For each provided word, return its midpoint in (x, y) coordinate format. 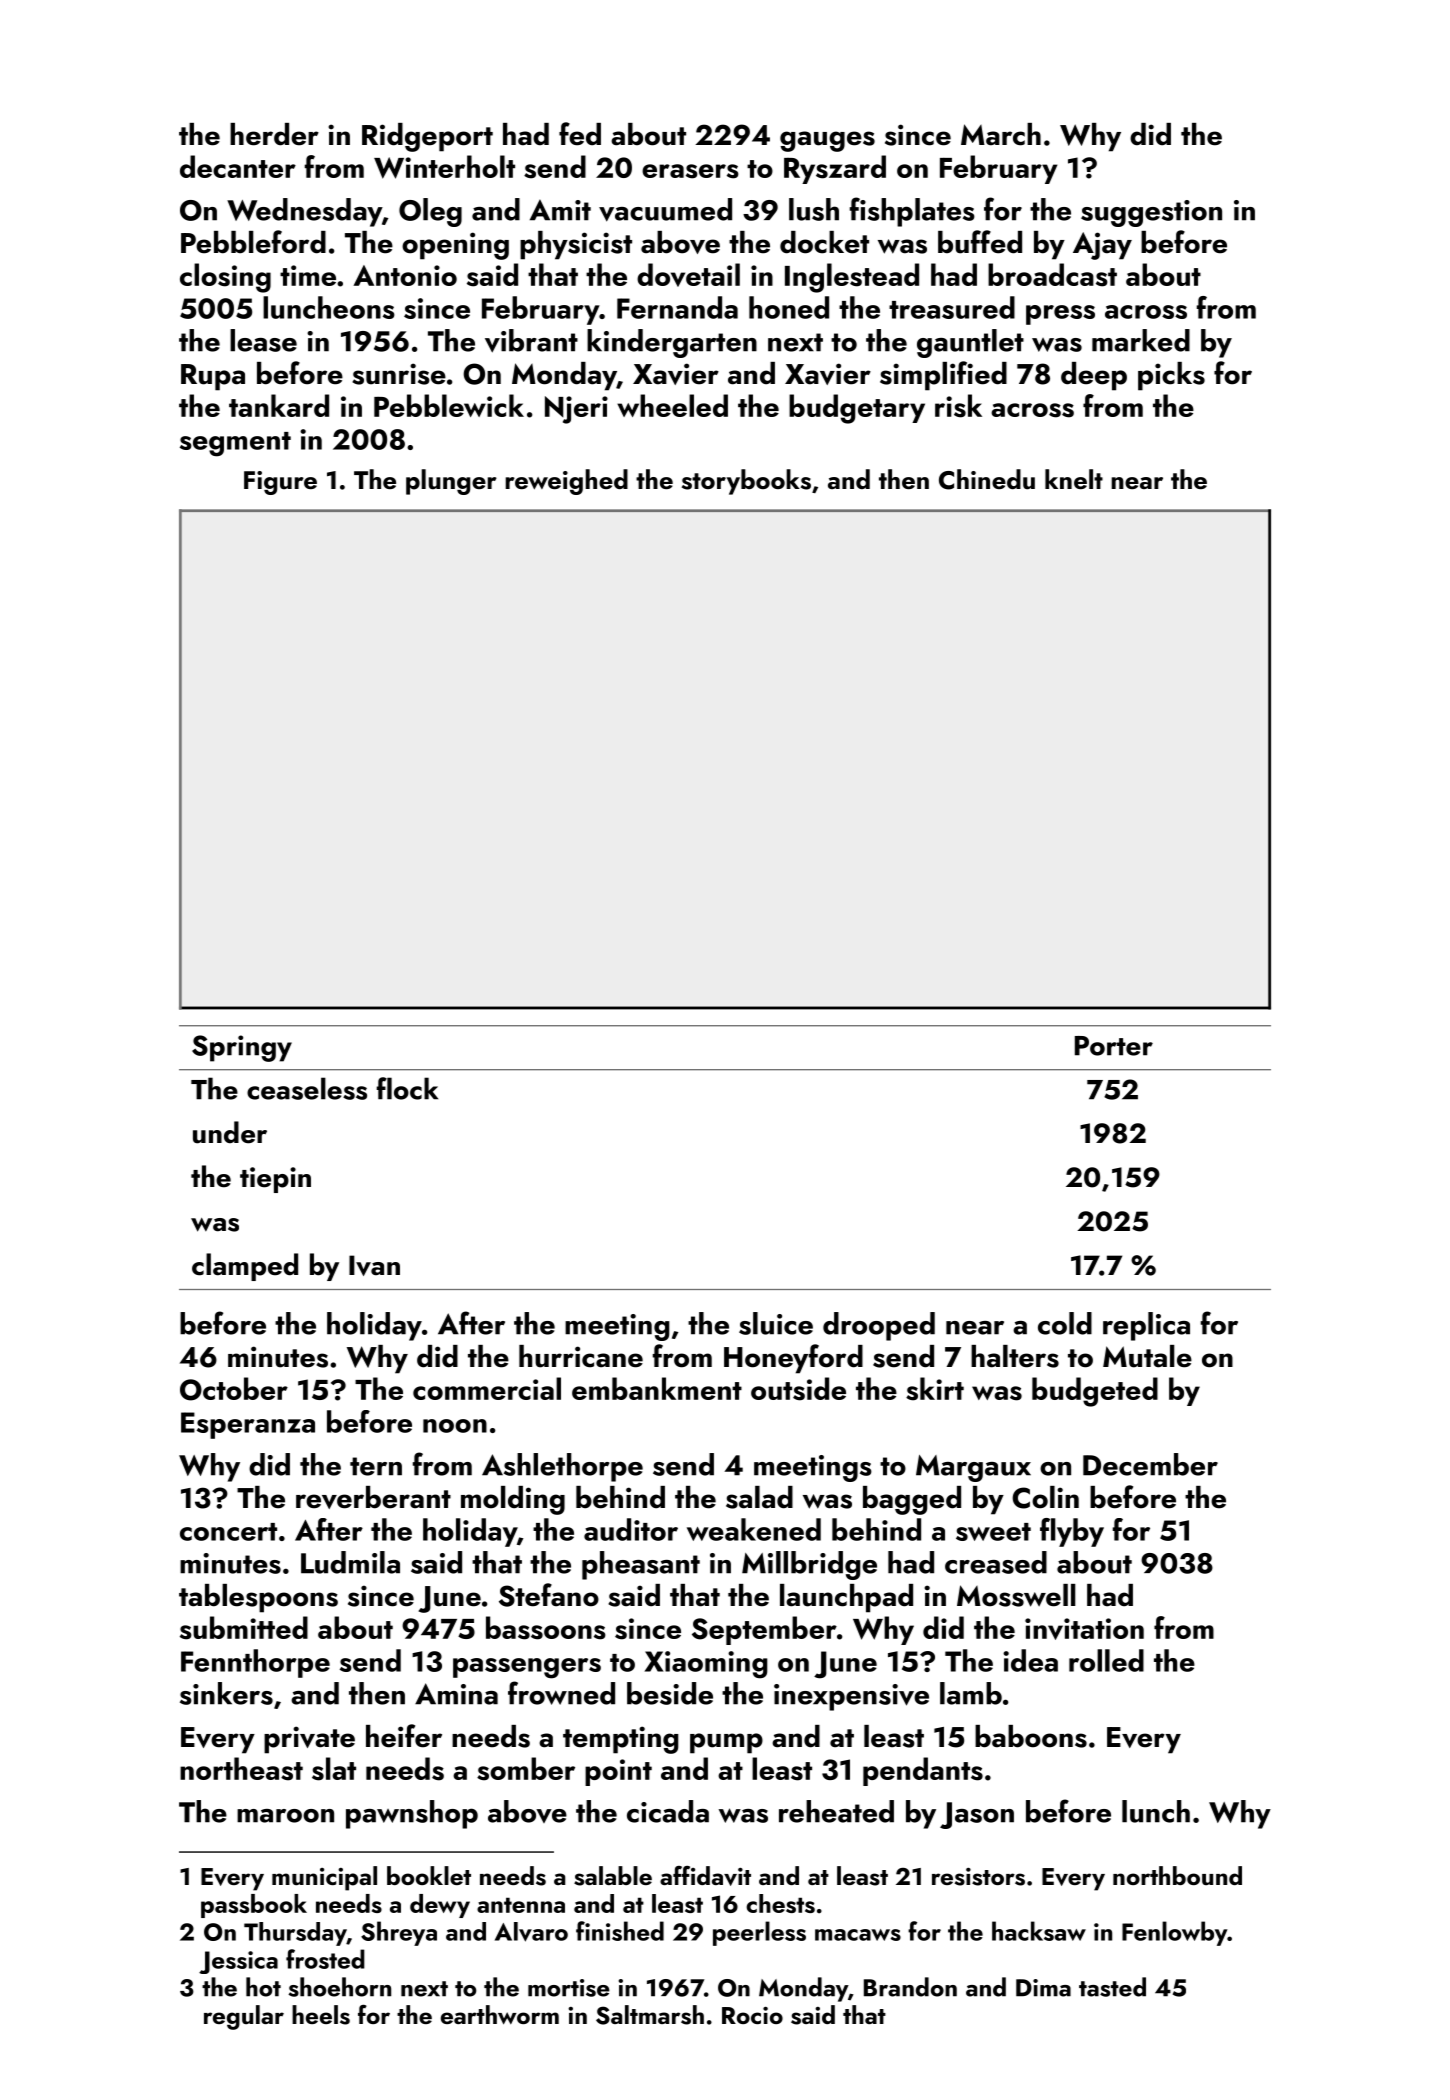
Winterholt (444, 167)
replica (1146, 1326)
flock (407, 1088)
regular (244, 2017)
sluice (776, 1323)
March (1001, 134)
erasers (690, 171)
